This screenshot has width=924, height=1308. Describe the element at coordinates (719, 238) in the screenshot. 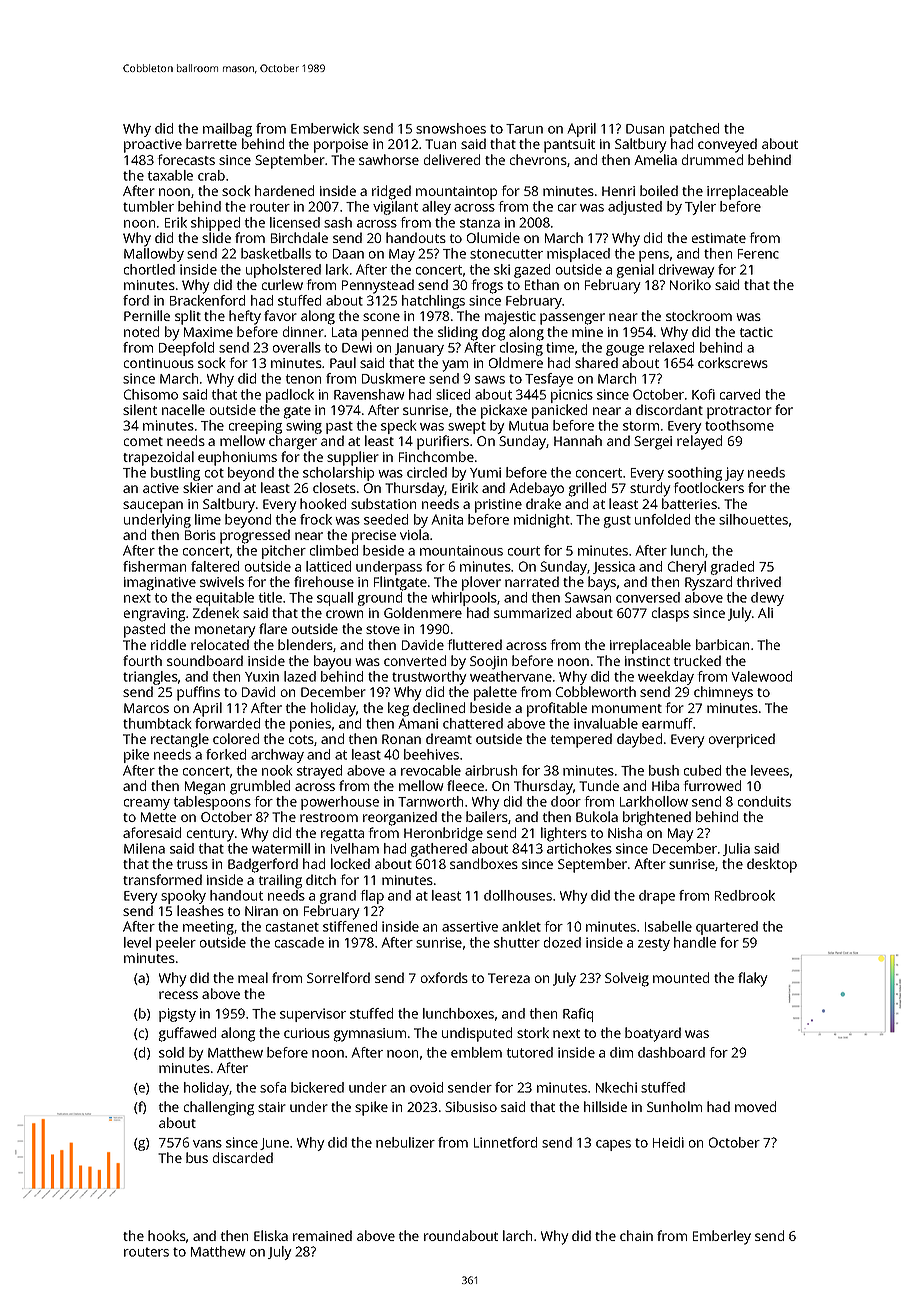

I see `estimate` at that location.
